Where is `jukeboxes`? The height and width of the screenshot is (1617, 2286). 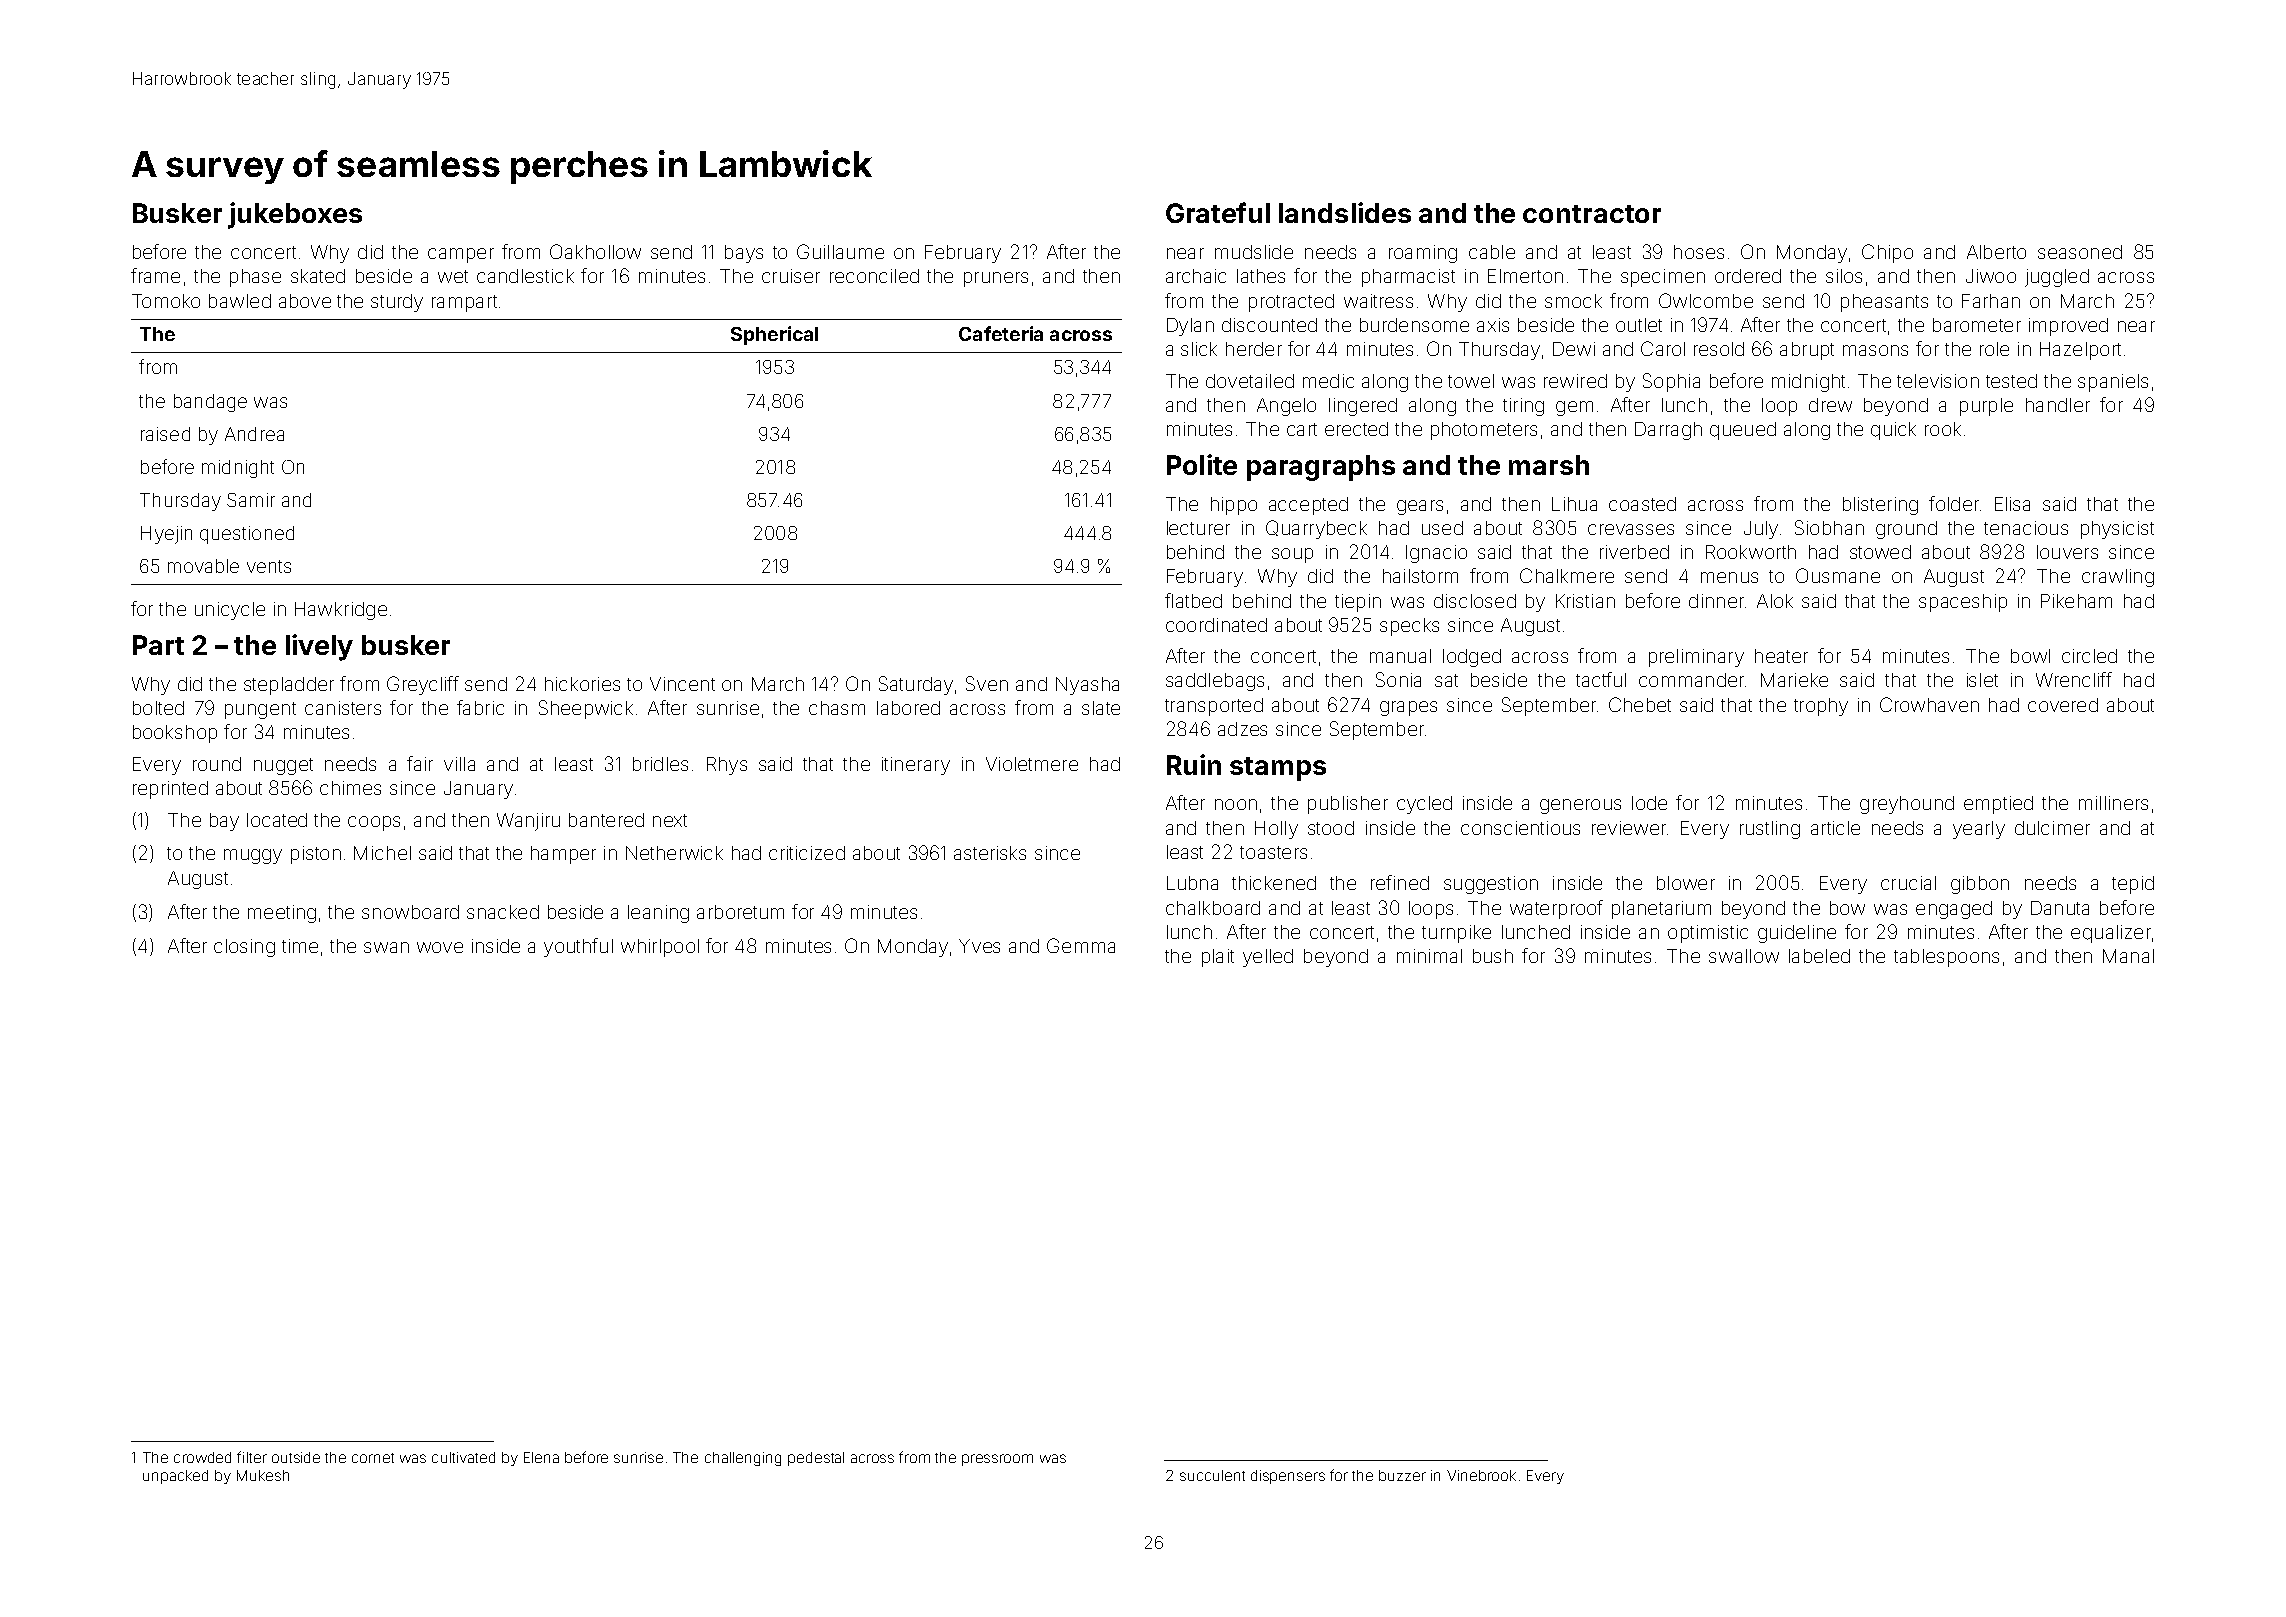 jukeboxes is located at coordinates (295, 215).
